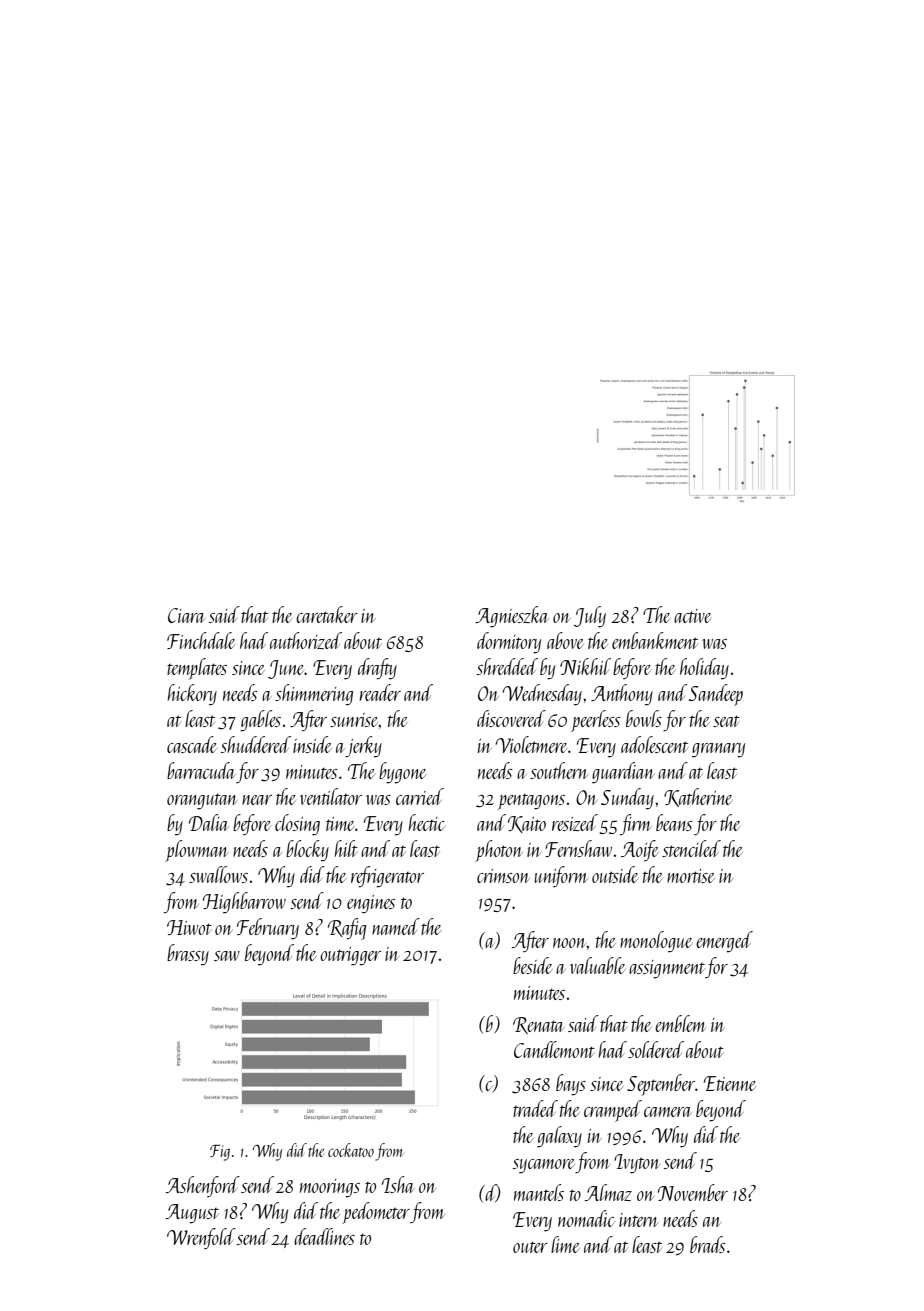  Describe the element at coordinates (531, 802) in the image. I see `pentagons` at that location.
